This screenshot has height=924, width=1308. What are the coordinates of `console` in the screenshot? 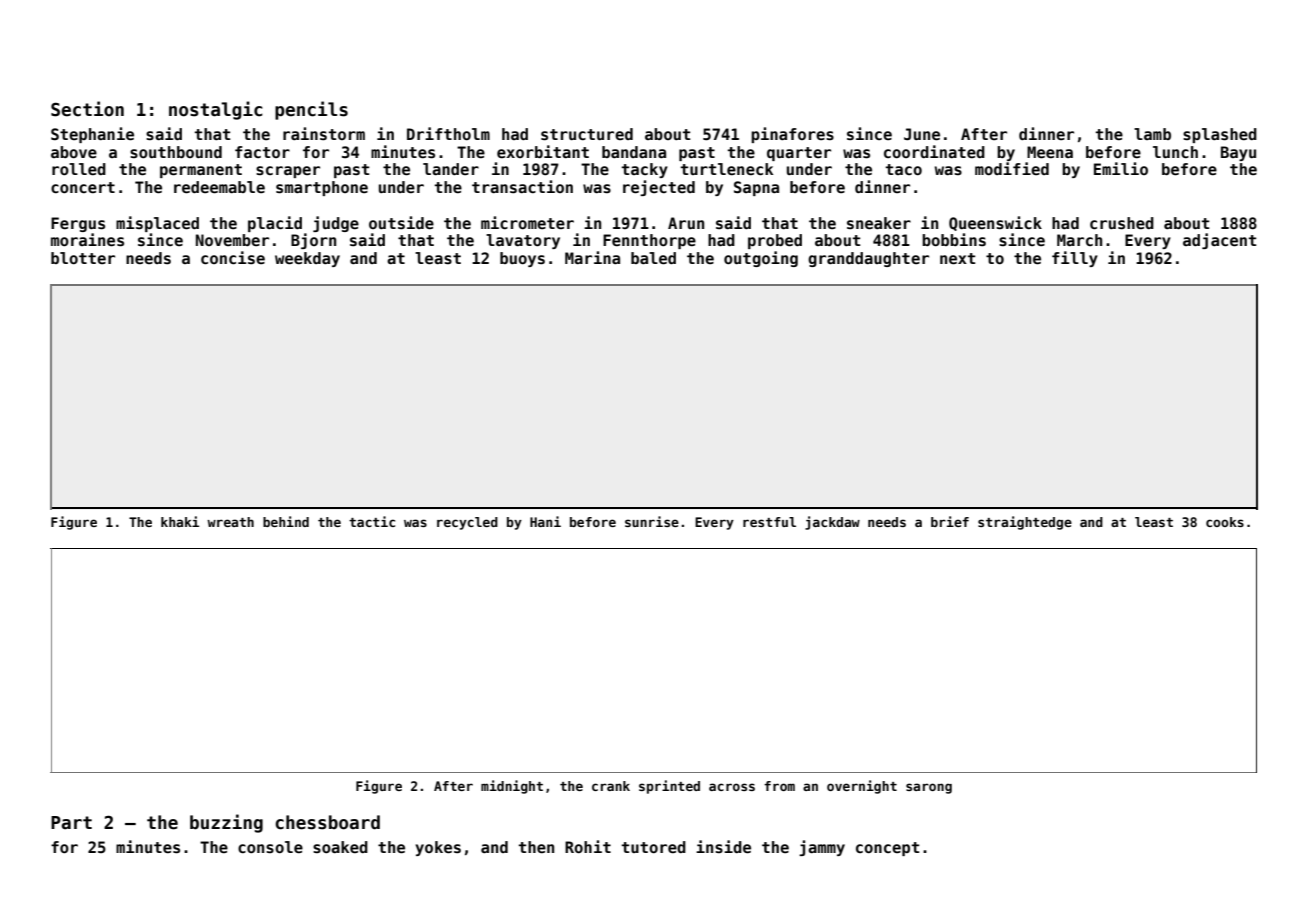 It's located at (270, 847).
